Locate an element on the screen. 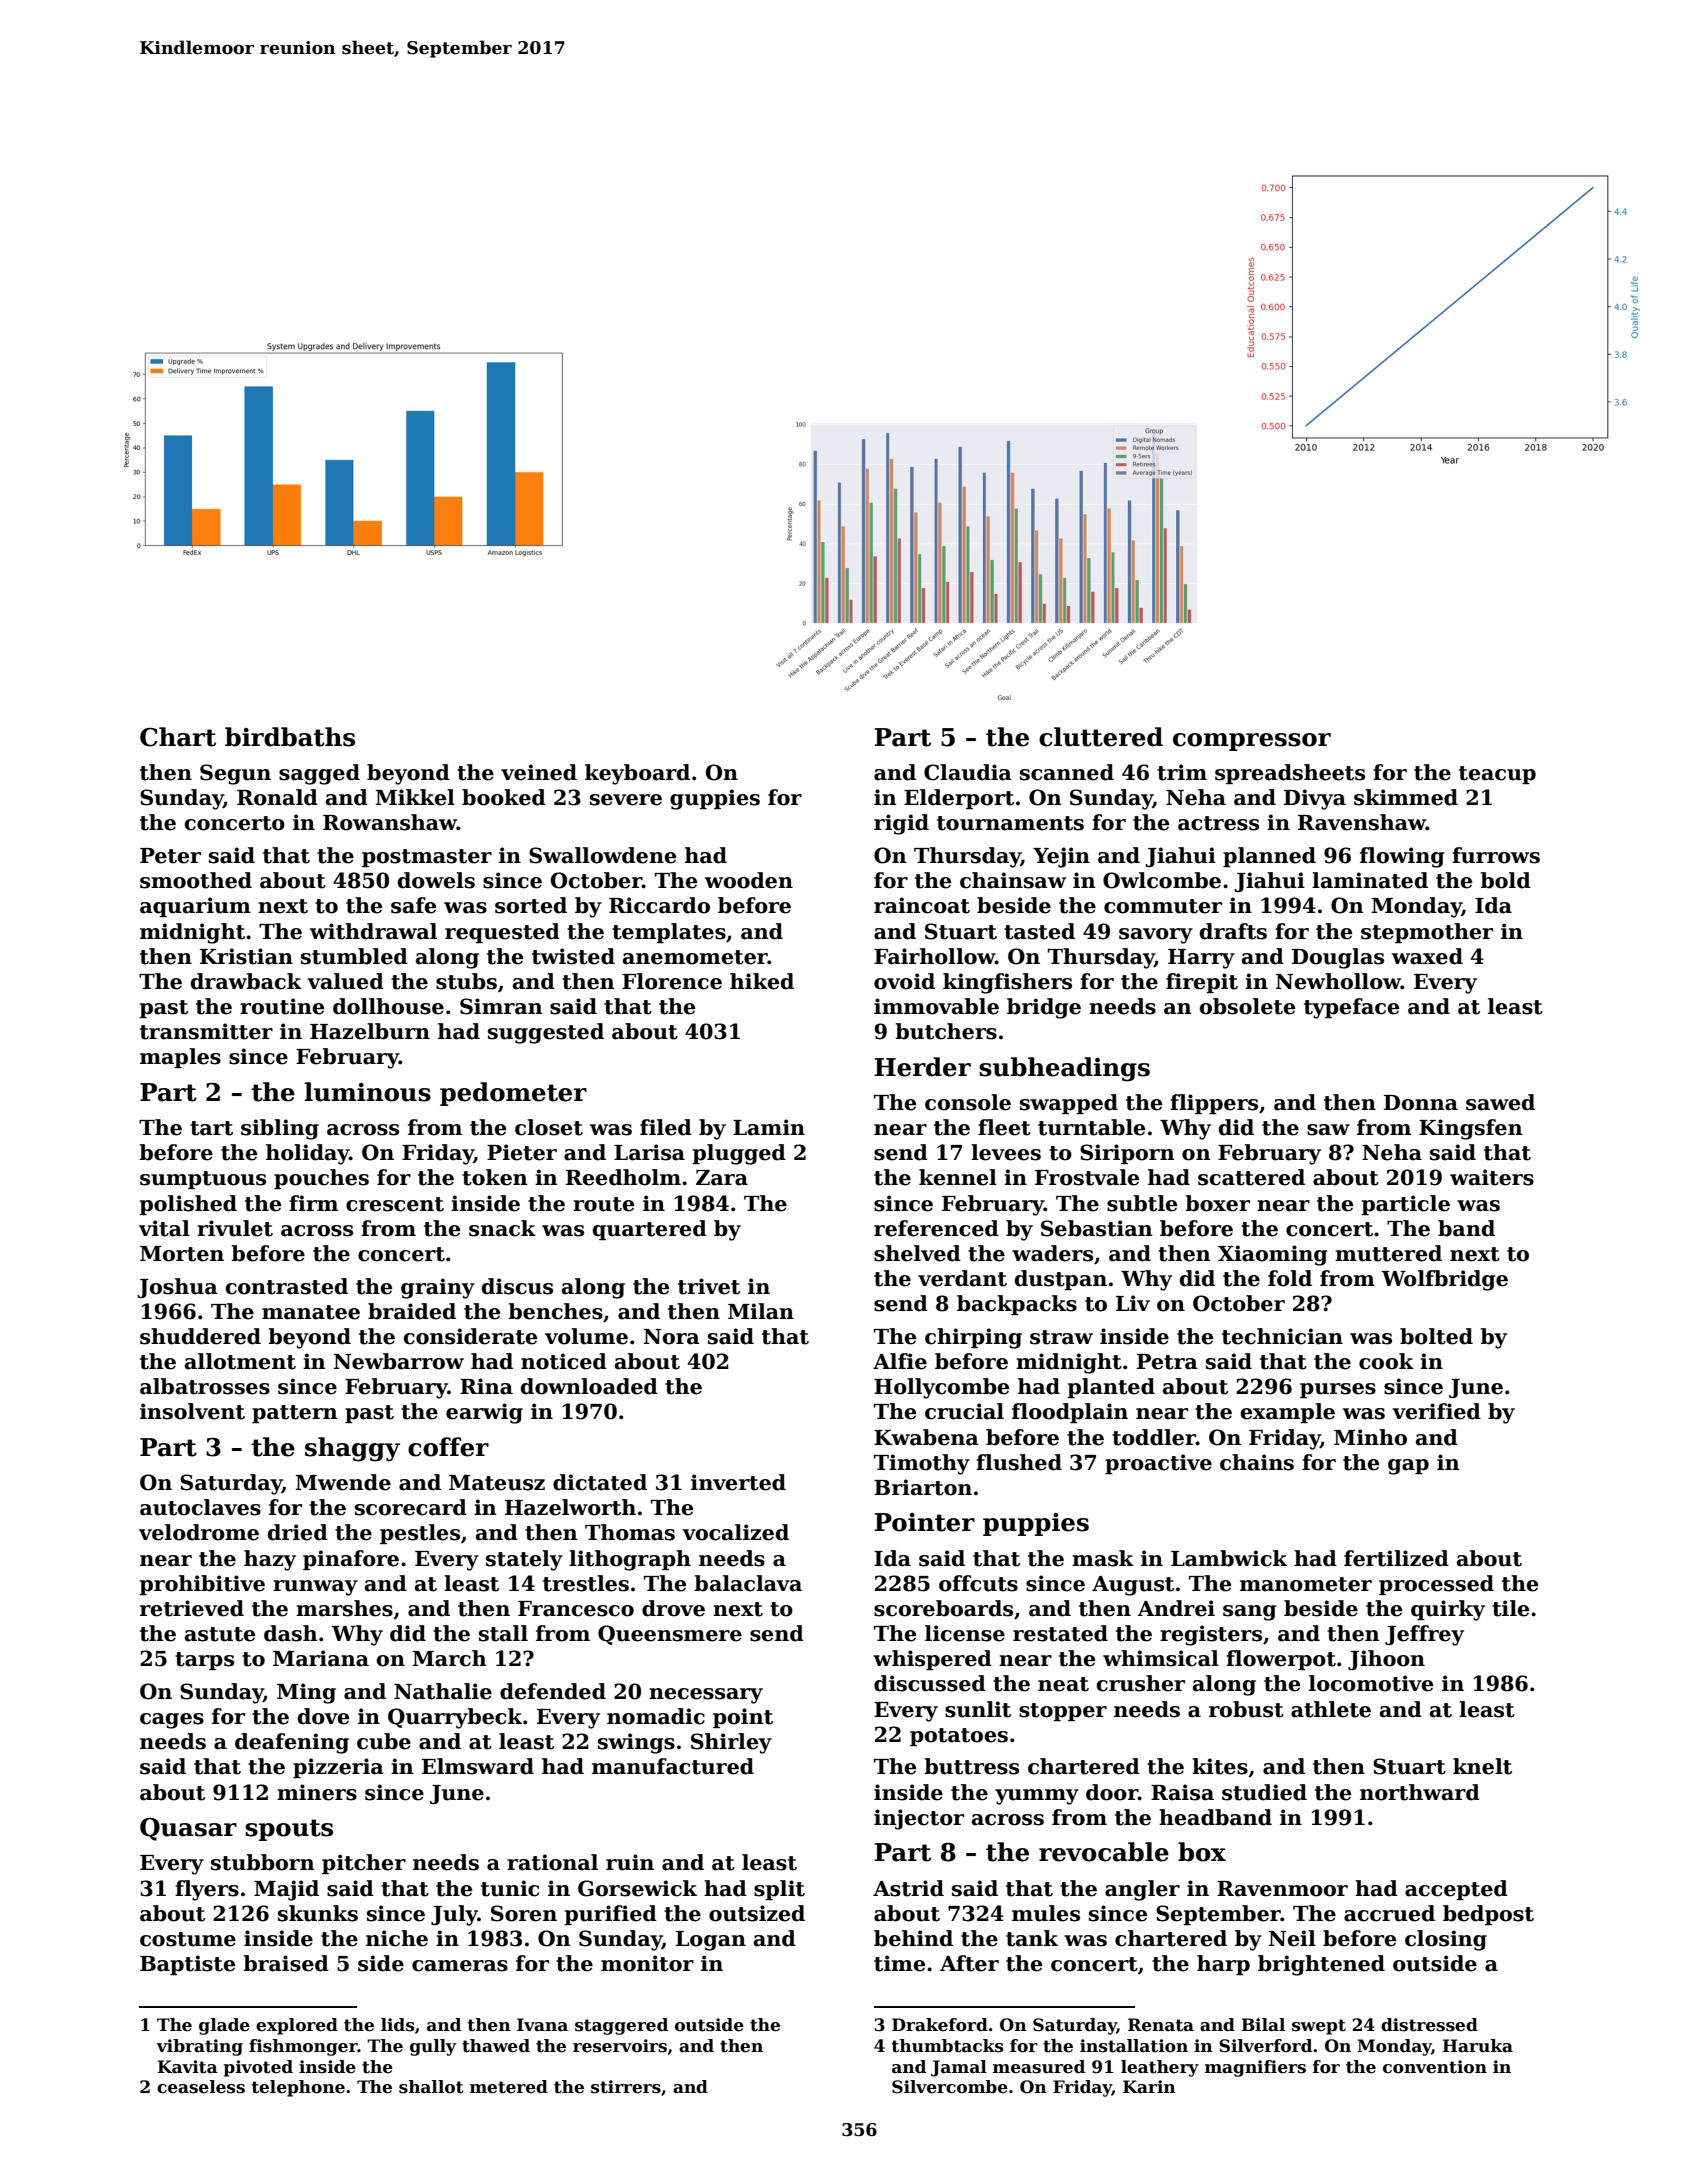 The height and width of the screenshot is (2178, 1683). keyboard is located at coordinates (637, 774).
